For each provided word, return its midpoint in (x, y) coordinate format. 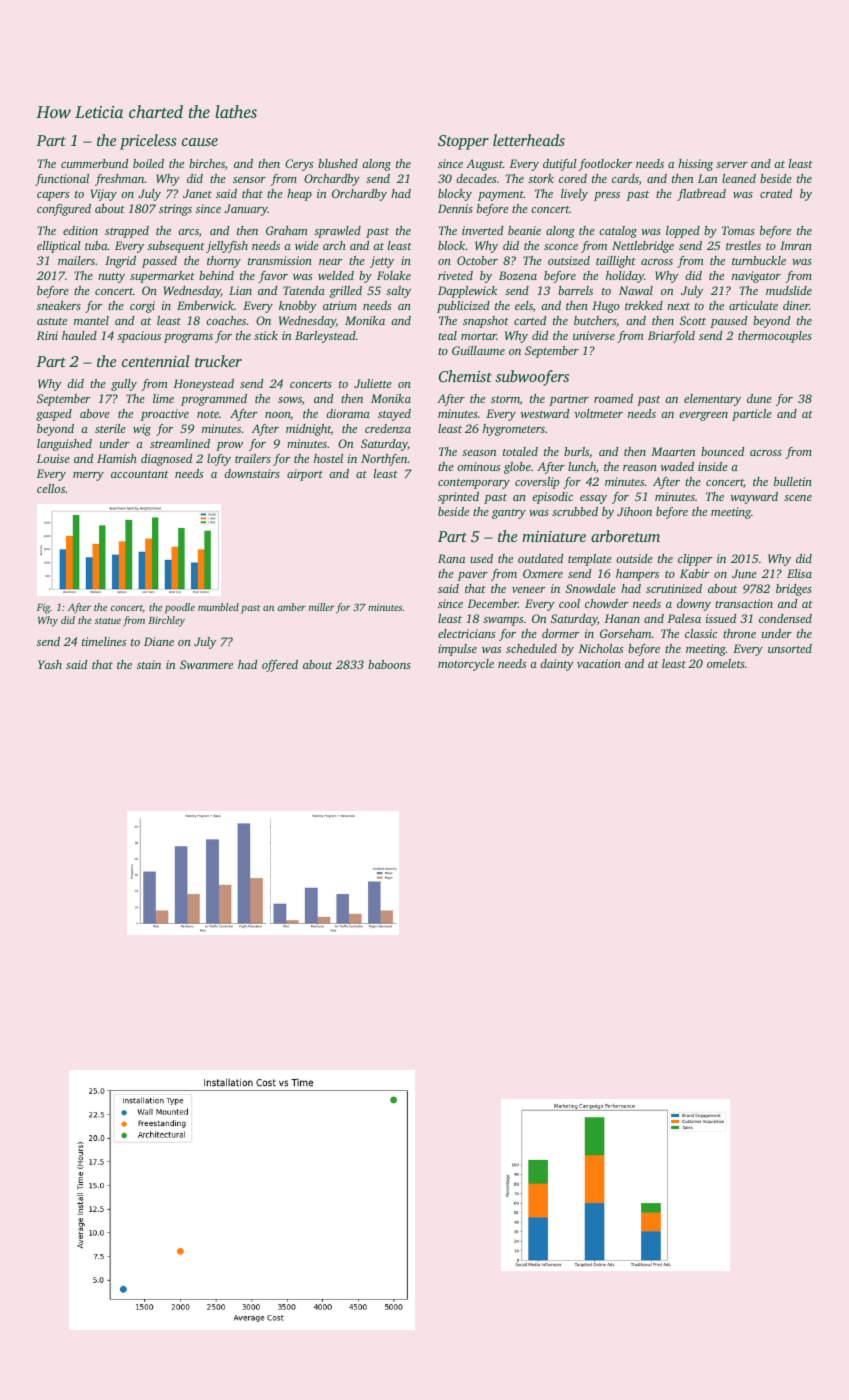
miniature (554, 536)
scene (798, 498)
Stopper (463, 142)
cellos (51, 488)
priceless (148, 142)
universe (594, 335)
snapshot (486, 322)
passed (159, 262)
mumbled (218, 607)
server (732, 165)
